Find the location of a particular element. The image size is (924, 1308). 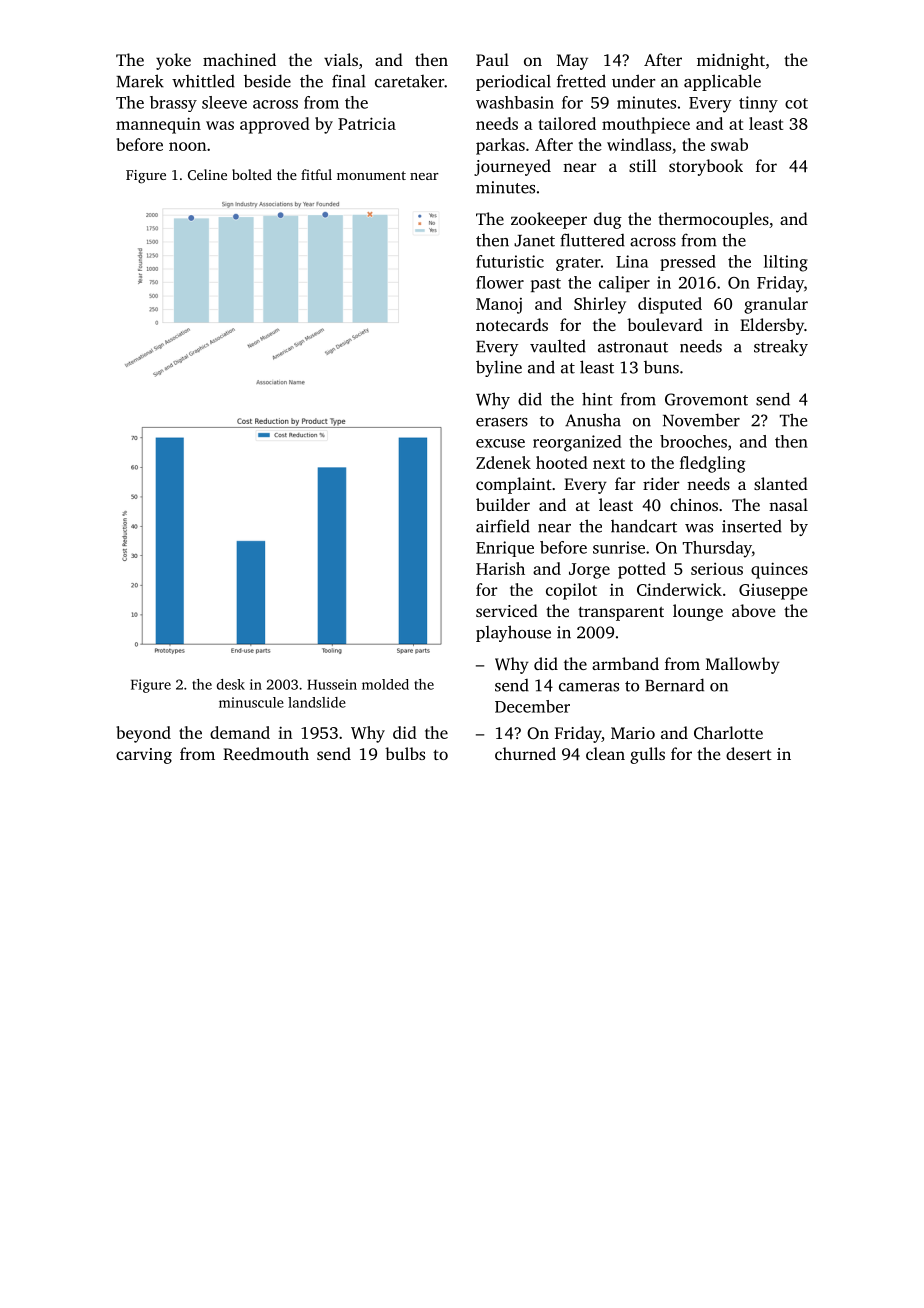

bulbs is located at coordinates (405, 753).
